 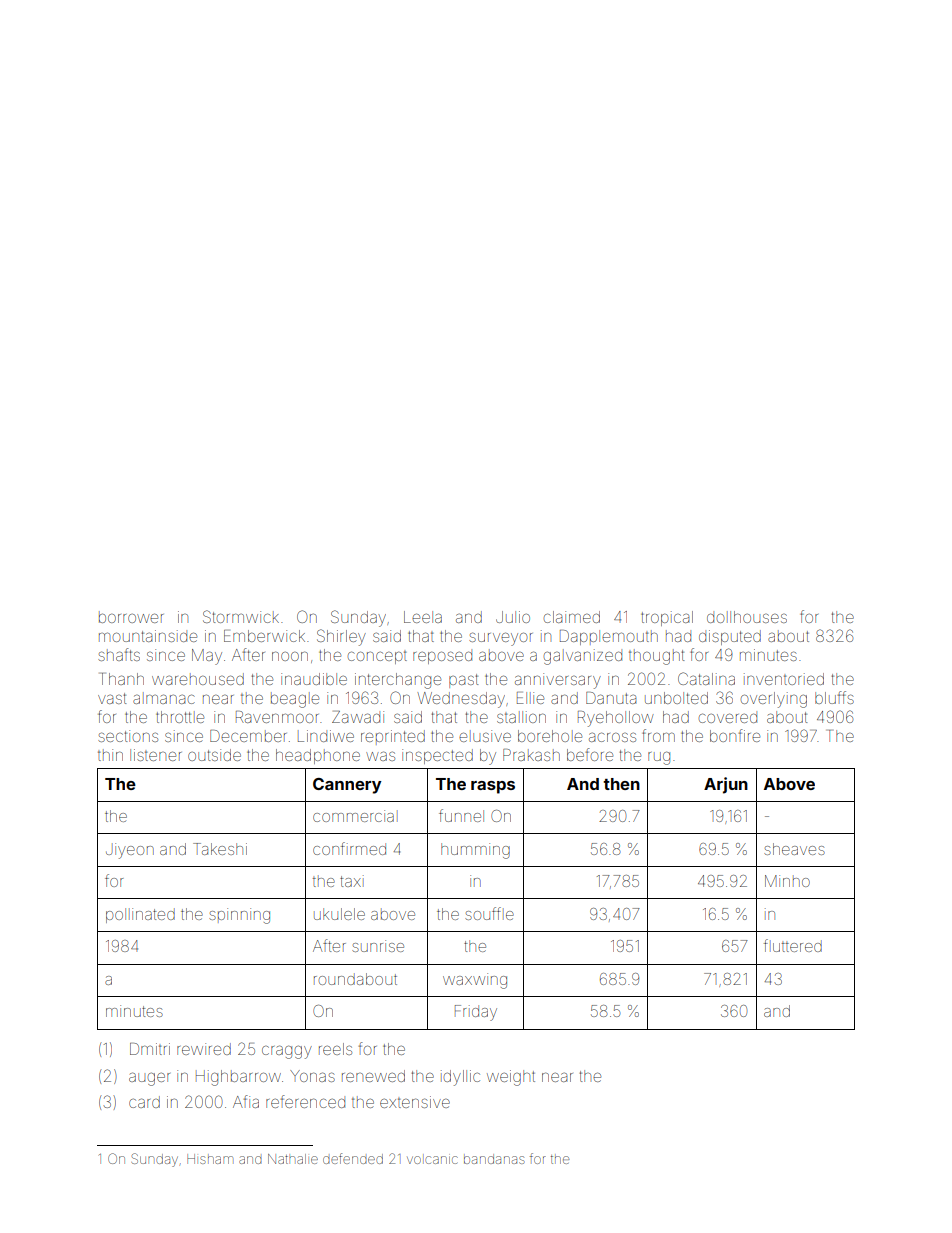 What do you see at coordinates (511, 1078) in the screenshot?
I see `weight` at bounding box center [511, 1078].
